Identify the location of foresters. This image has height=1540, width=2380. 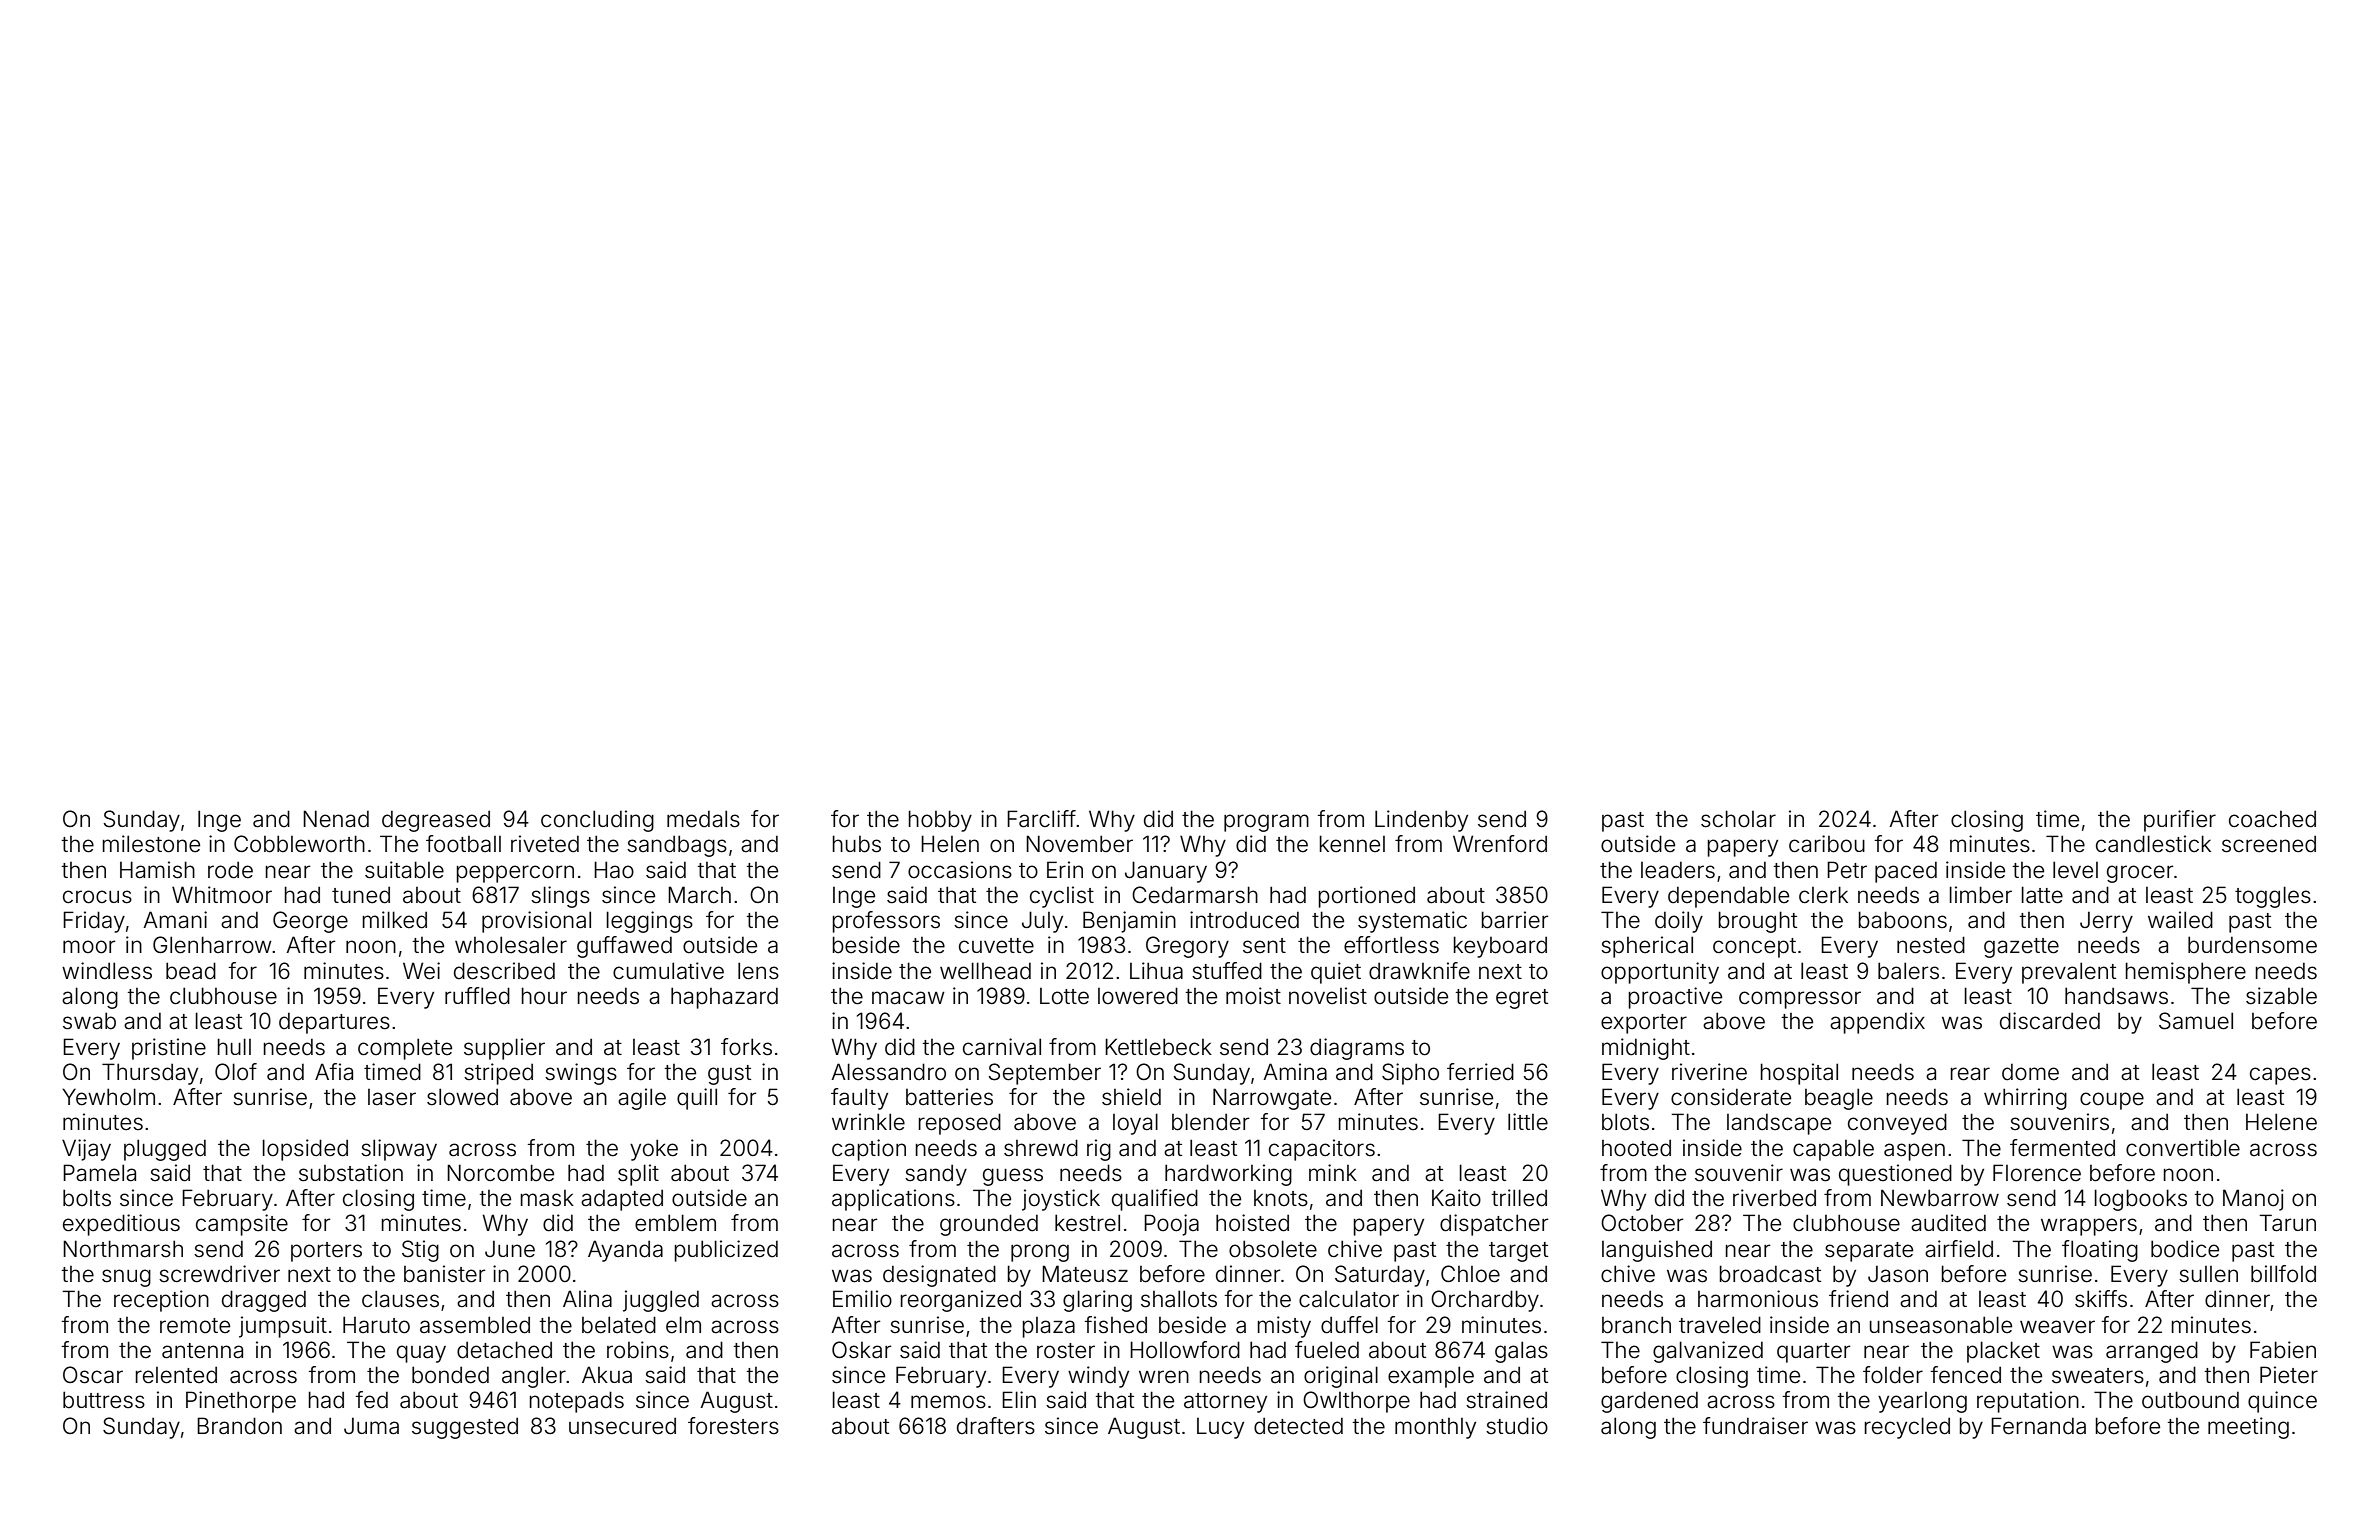
(733, 1426).
